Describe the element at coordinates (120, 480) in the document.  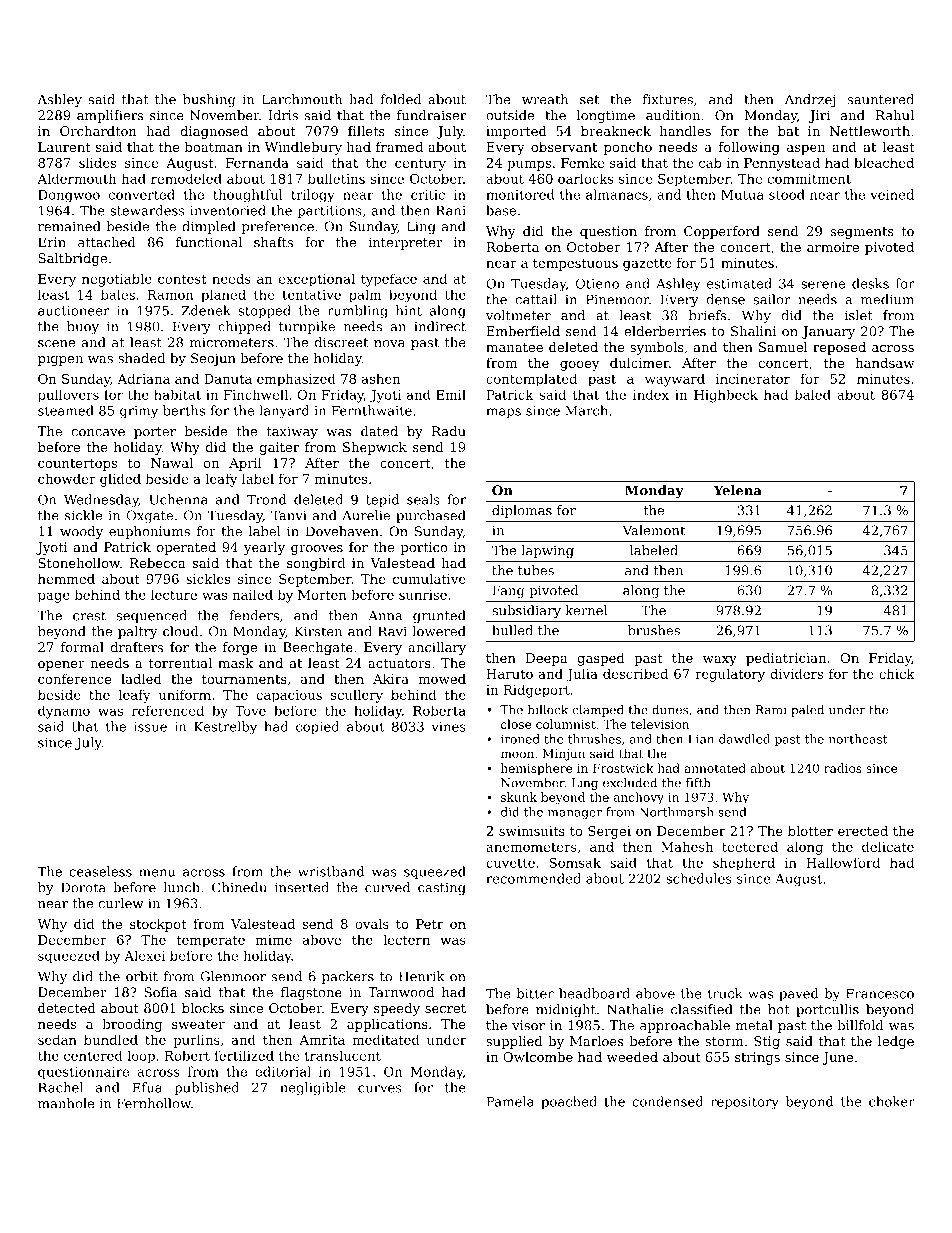
I see `glided` at that location.
